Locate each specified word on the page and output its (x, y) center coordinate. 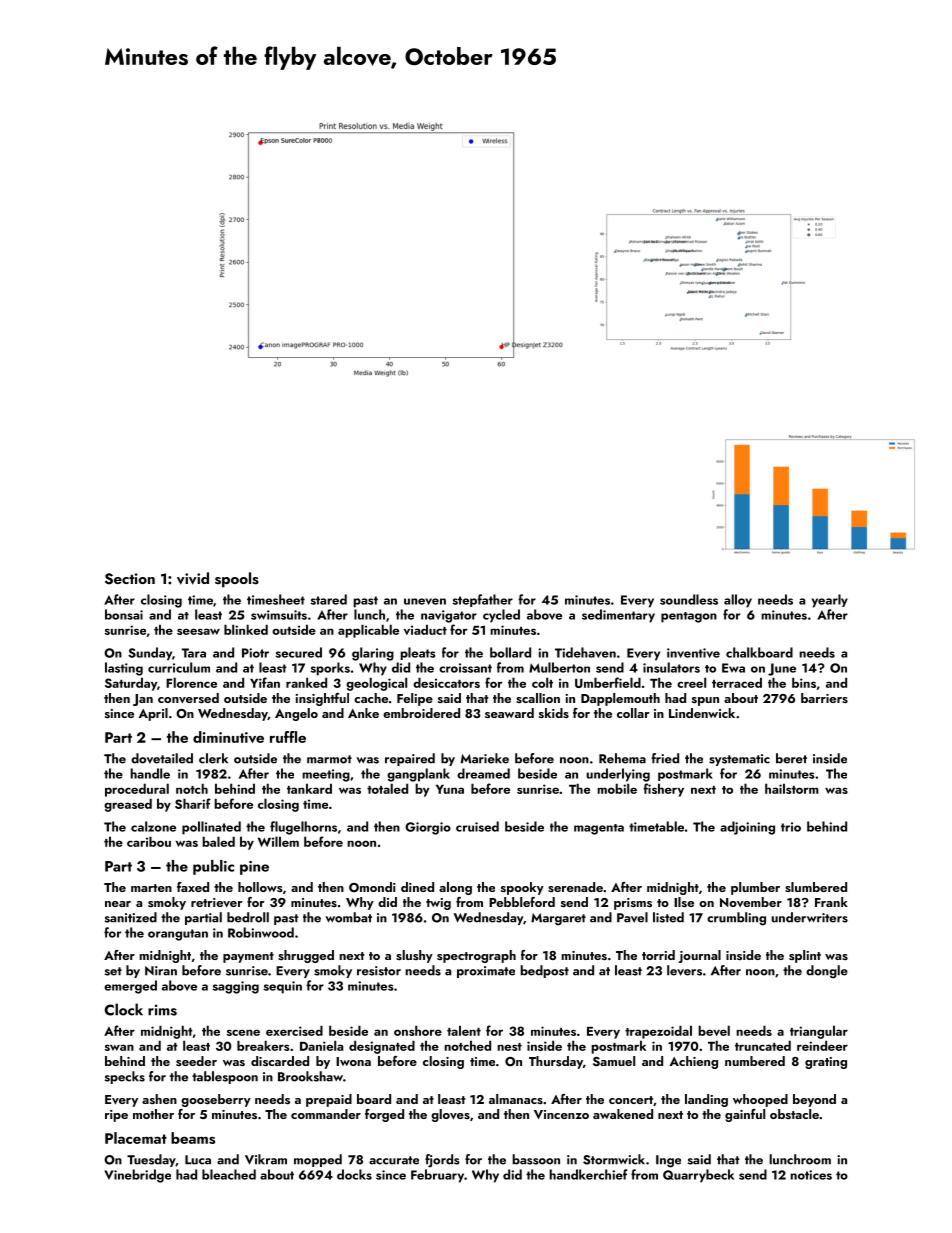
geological (376, 684)
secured (298, 652)
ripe (116, 1116)
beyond (814, 1100)
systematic (739, 760)
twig (438, 904)
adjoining (747, 828)
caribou (149, 841)
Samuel (614, 1061)
